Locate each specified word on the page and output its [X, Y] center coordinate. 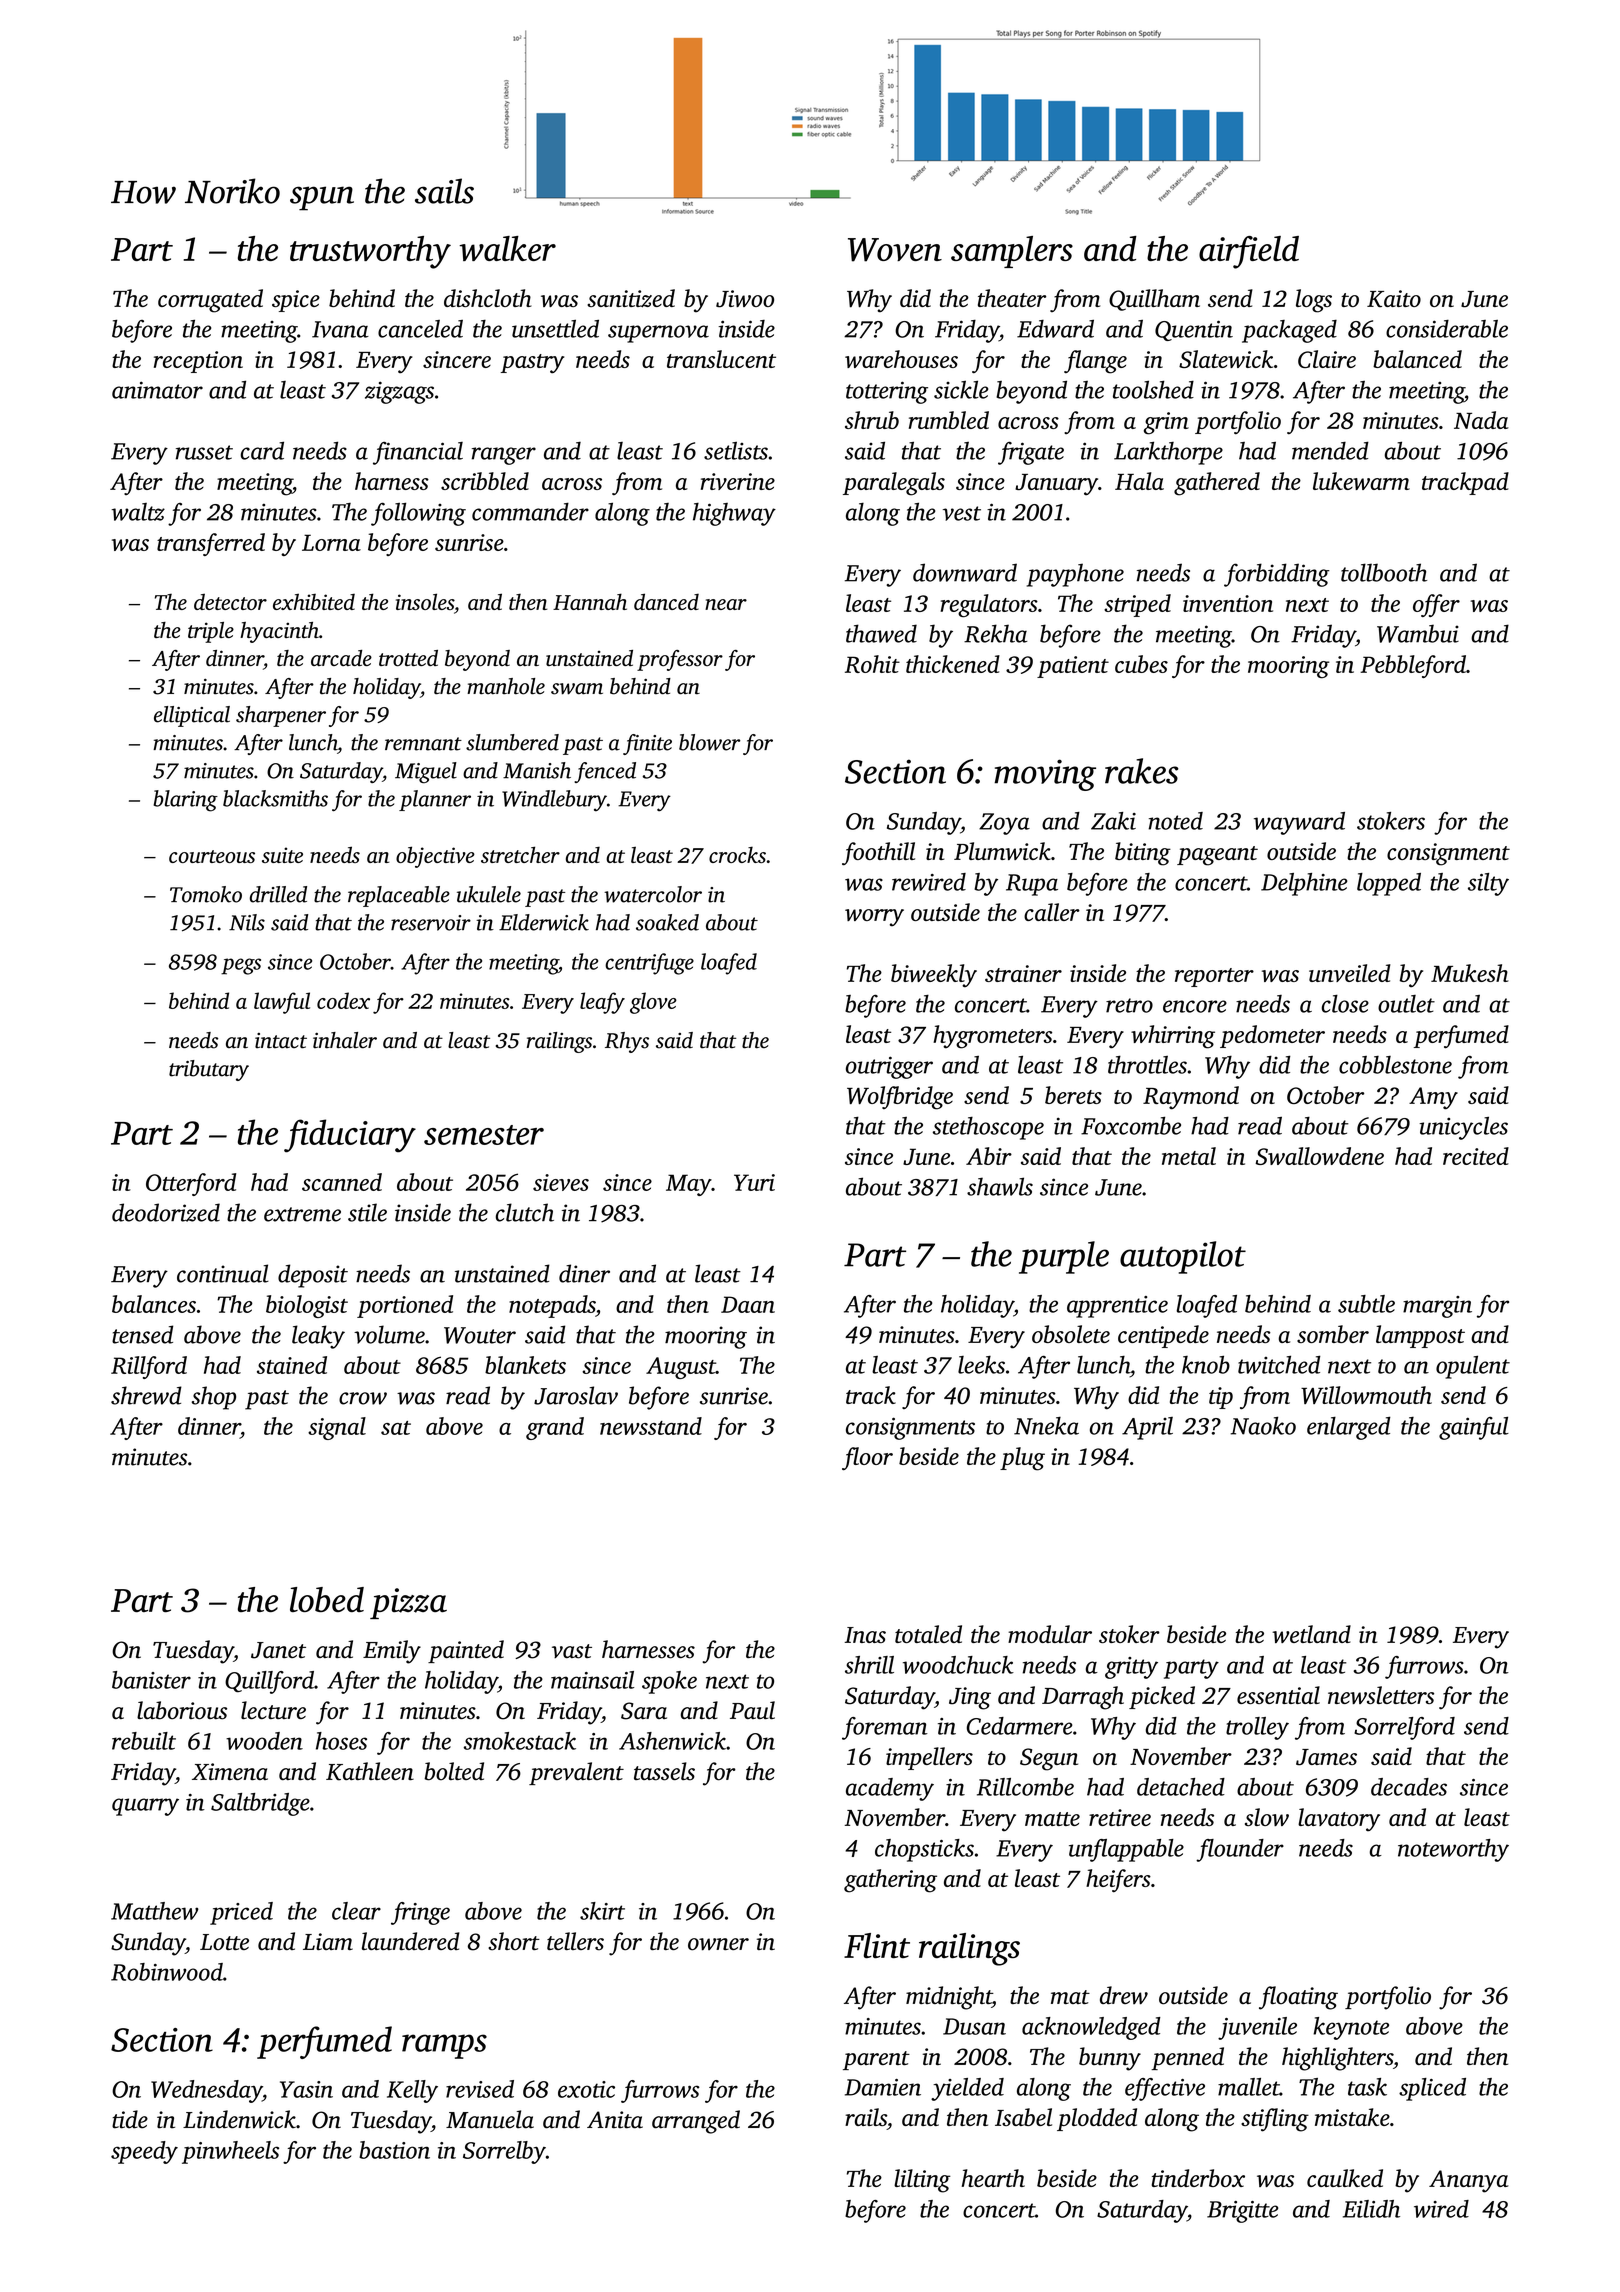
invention [1228, 603]
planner [435, 800]
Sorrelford [1404, 1728]
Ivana [340, 329]
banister [151, 1680]
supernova [658, 334]
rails [866, 2117]
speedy [144, 2152]
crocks [737, 855]
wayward [1299, 823]
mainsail [592, 1680]
